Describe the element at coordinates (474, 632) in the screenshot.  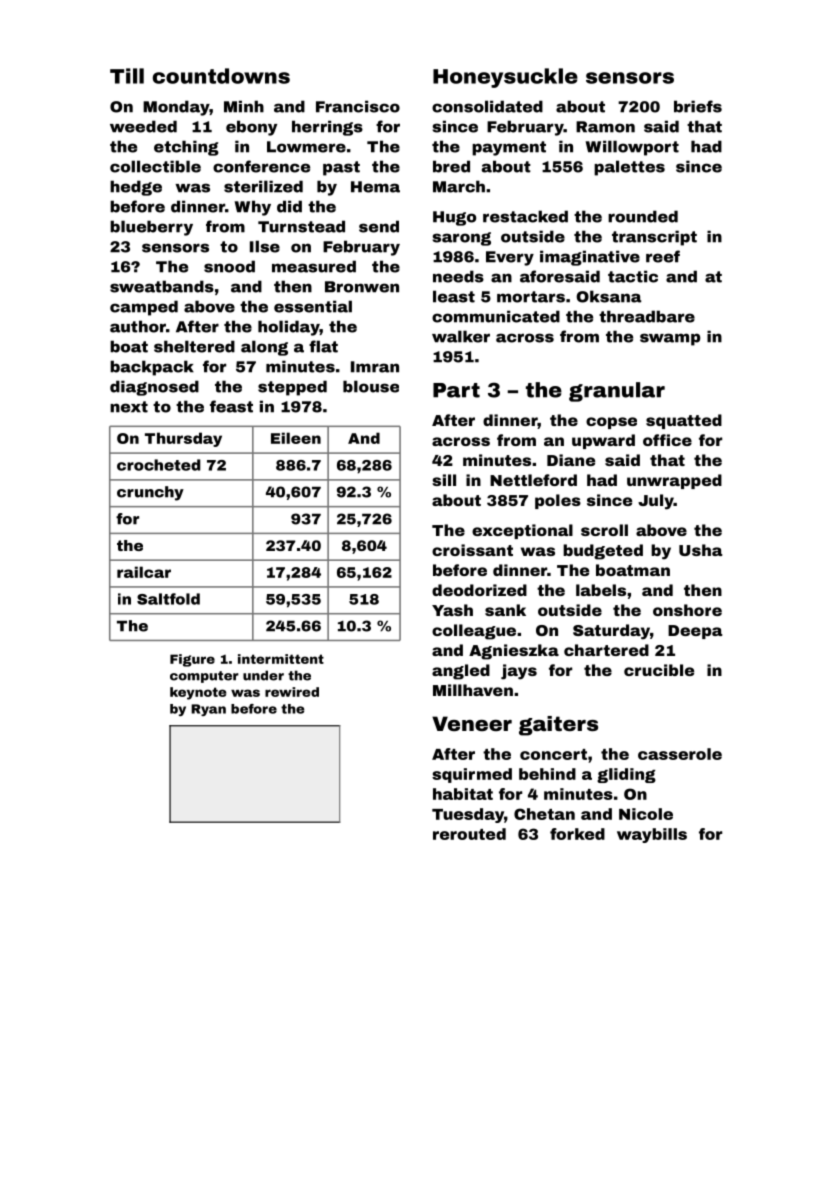
I see `colleague` at that location.
